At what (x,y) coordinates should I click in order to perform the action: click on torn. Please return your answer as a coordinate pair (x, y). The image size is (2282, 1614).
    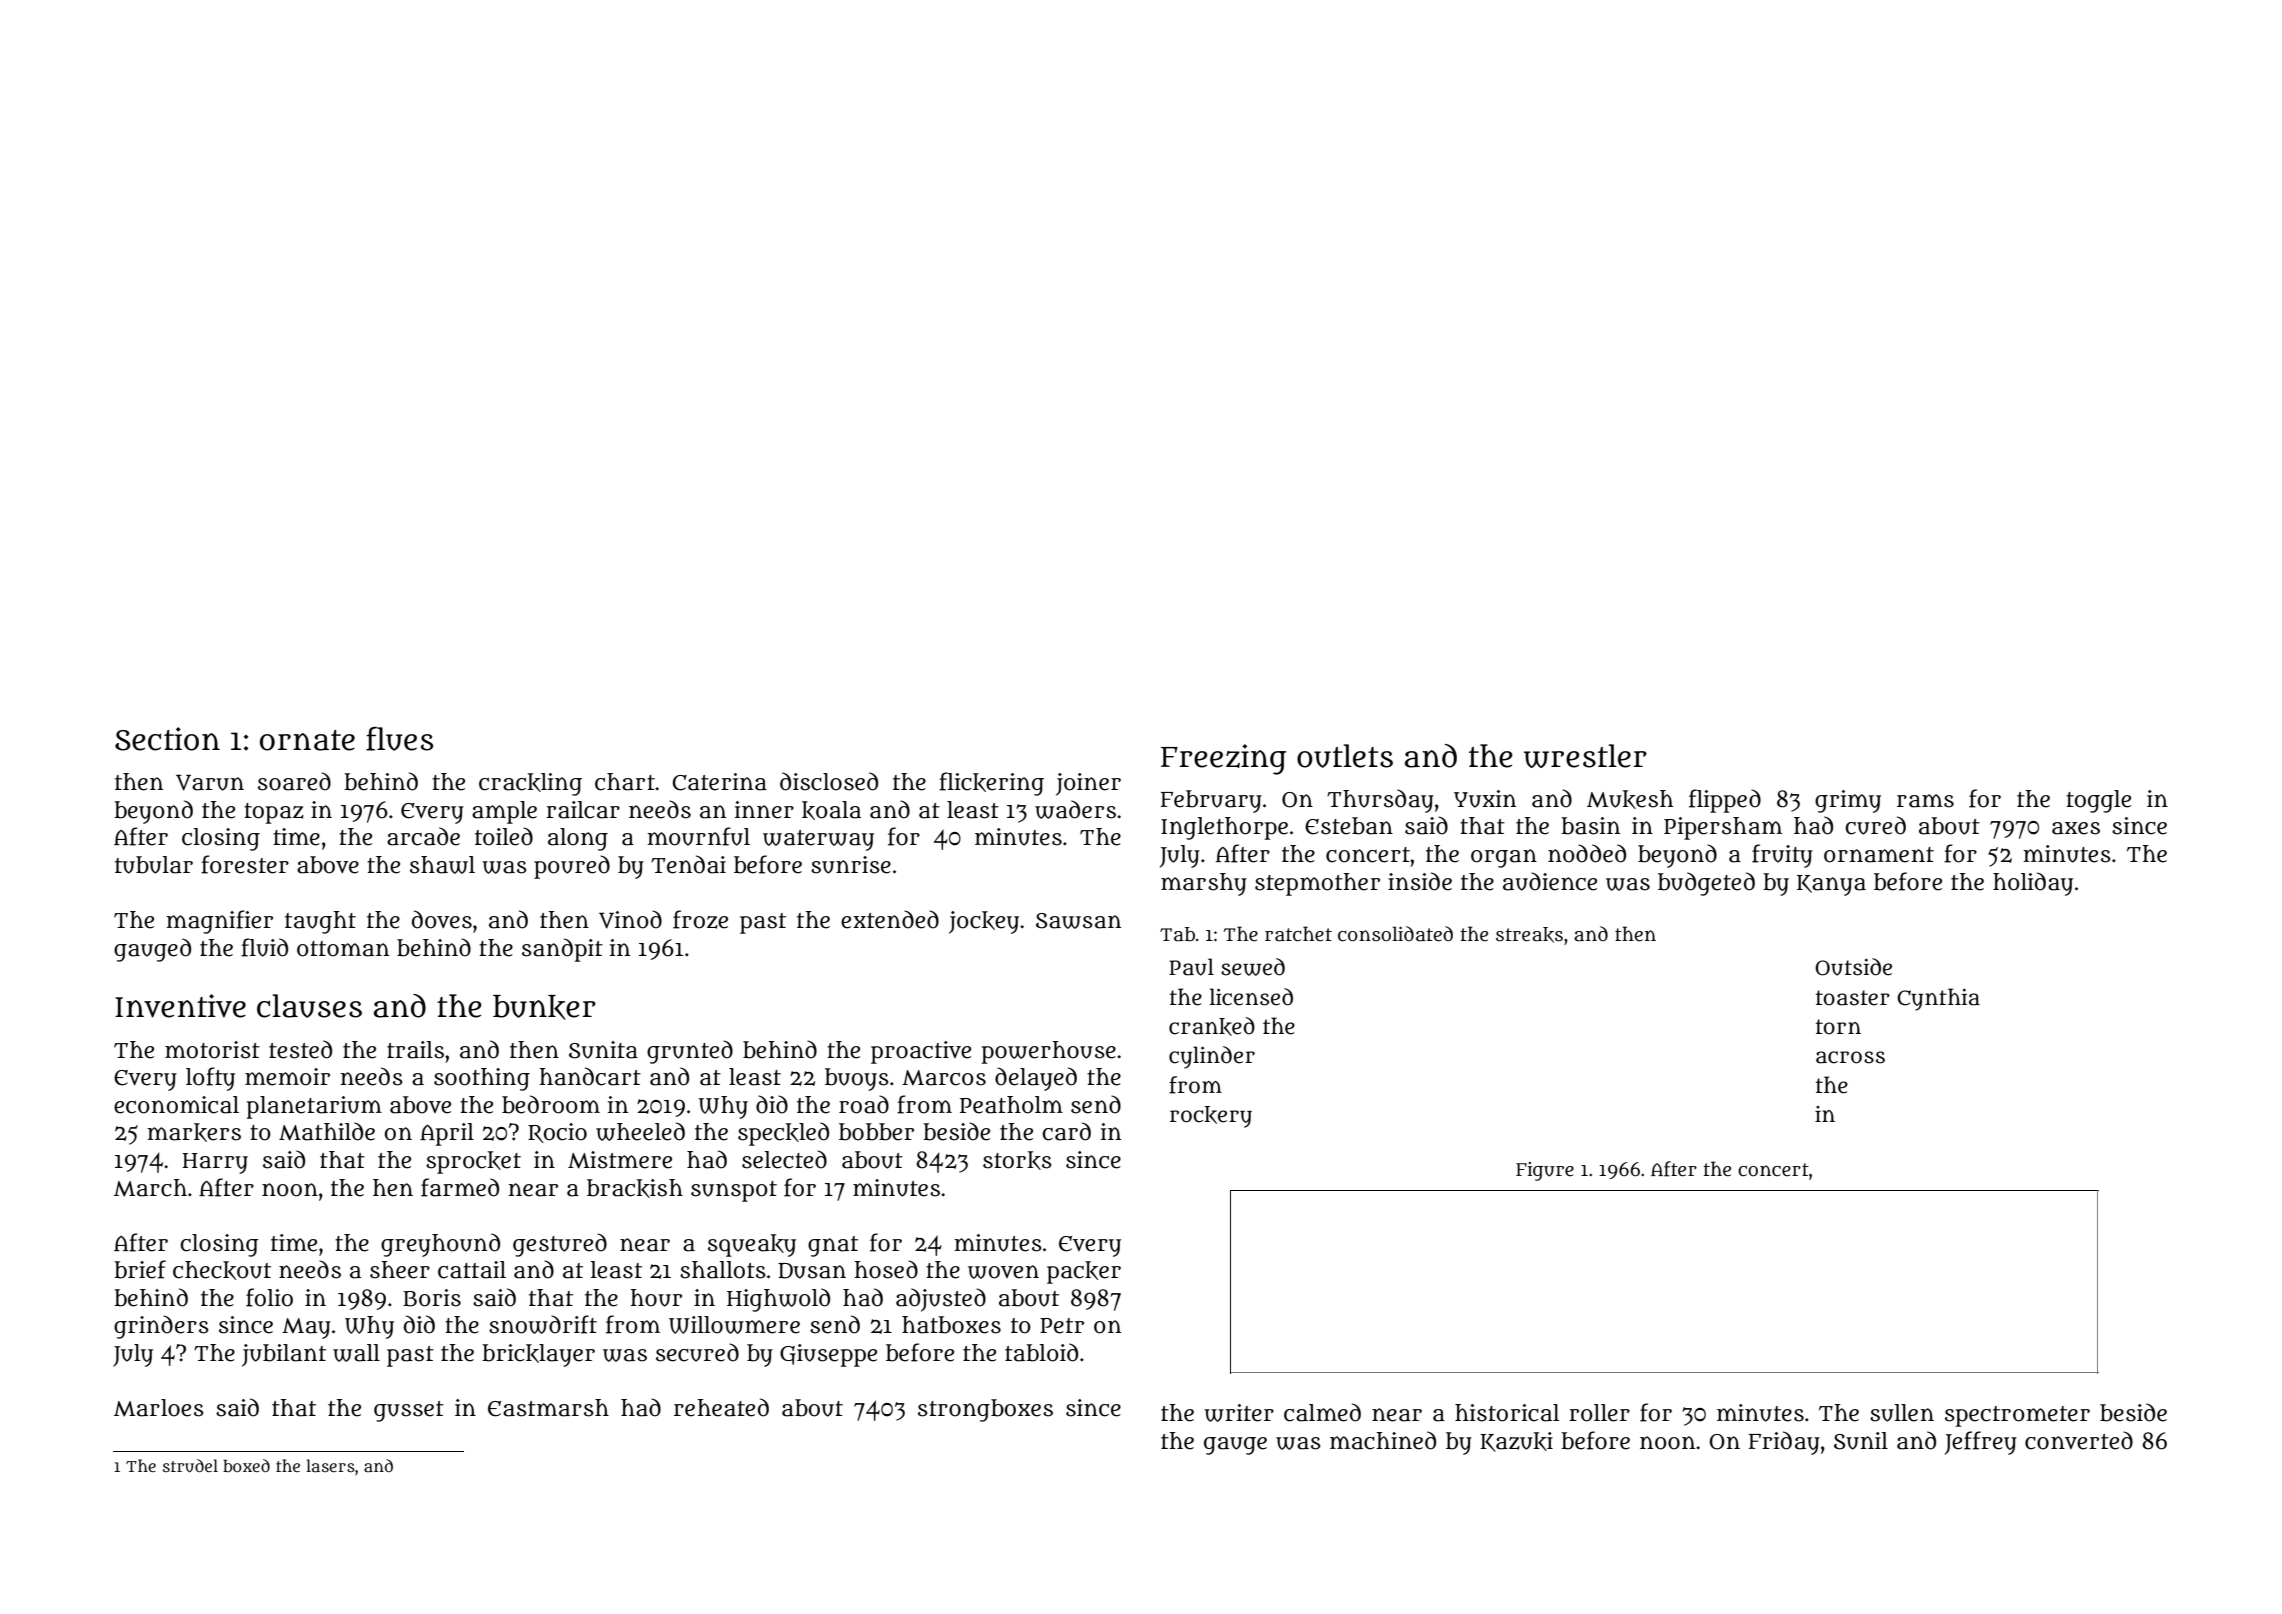
    Looking at the image, I should click on (1838, 1027).
